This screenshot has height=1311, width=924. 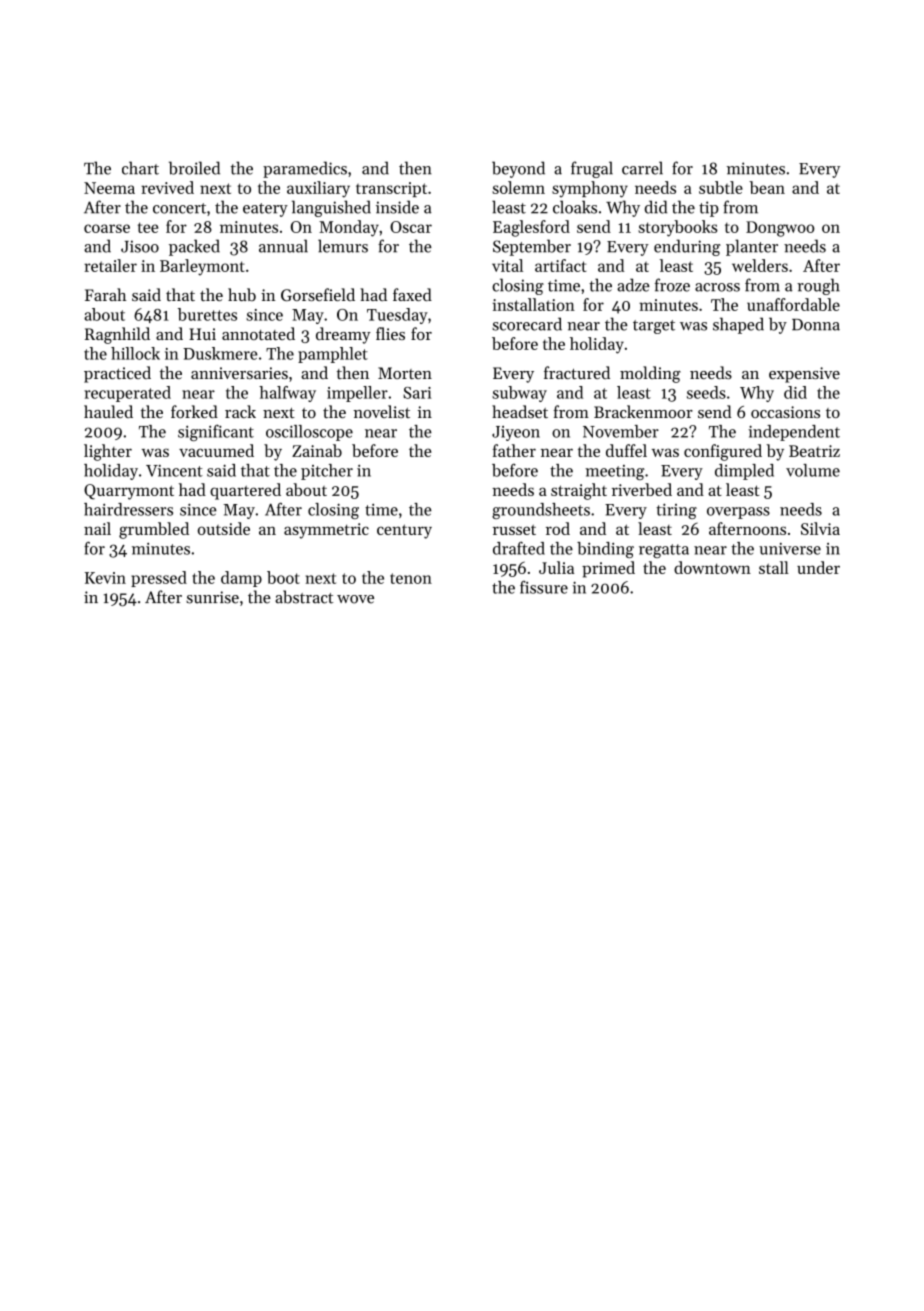 I want to click on drafted, so click(x=519, y=548).
